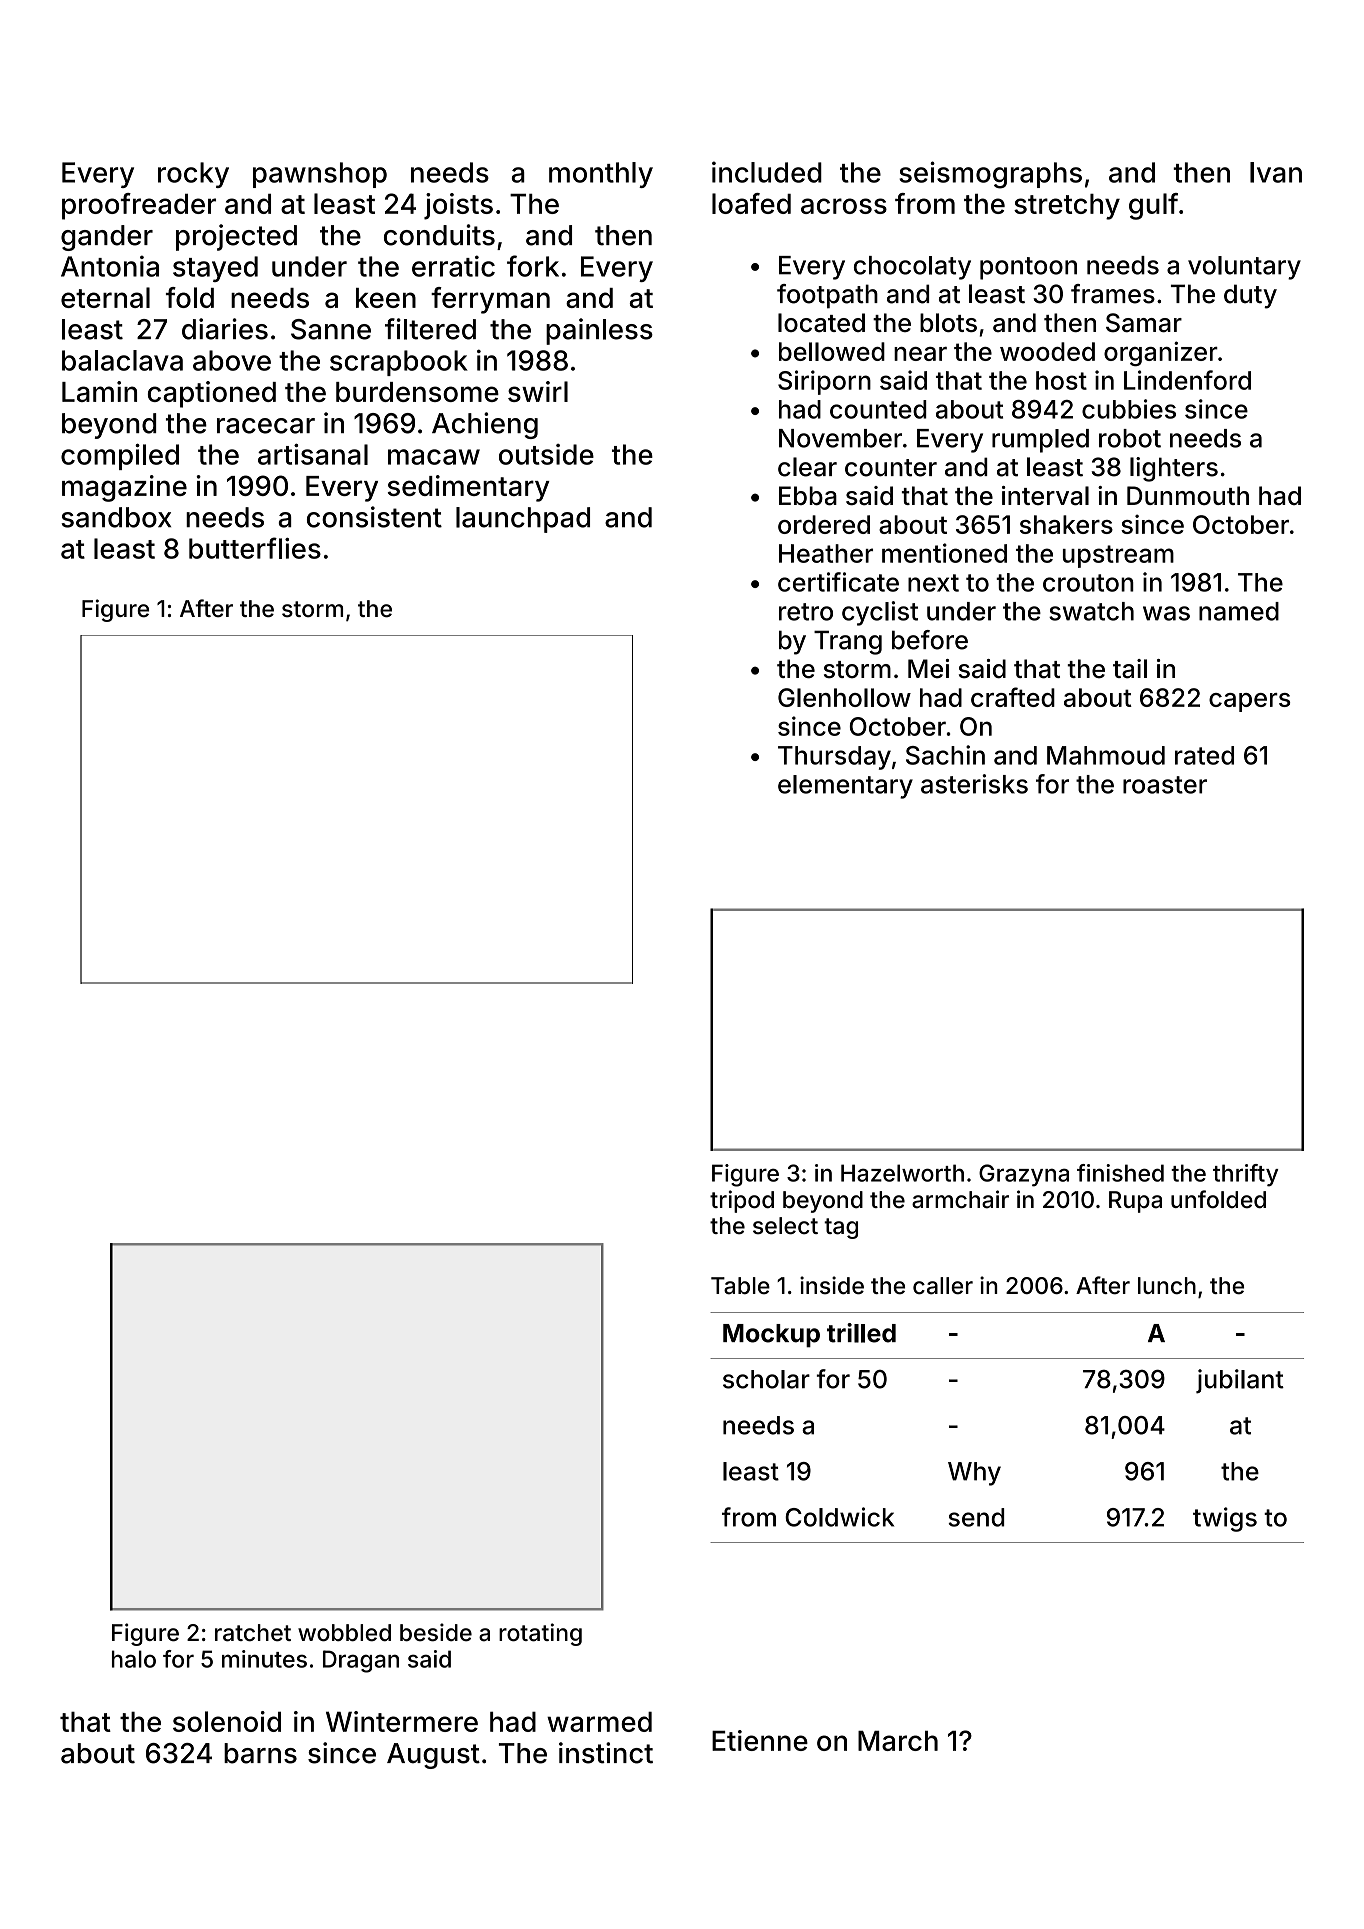 The image size is (1364, 1929). What do you see at coordinates (253, 1633) in the page?
I see `ratchet` at bounding box center [253, 1633].
